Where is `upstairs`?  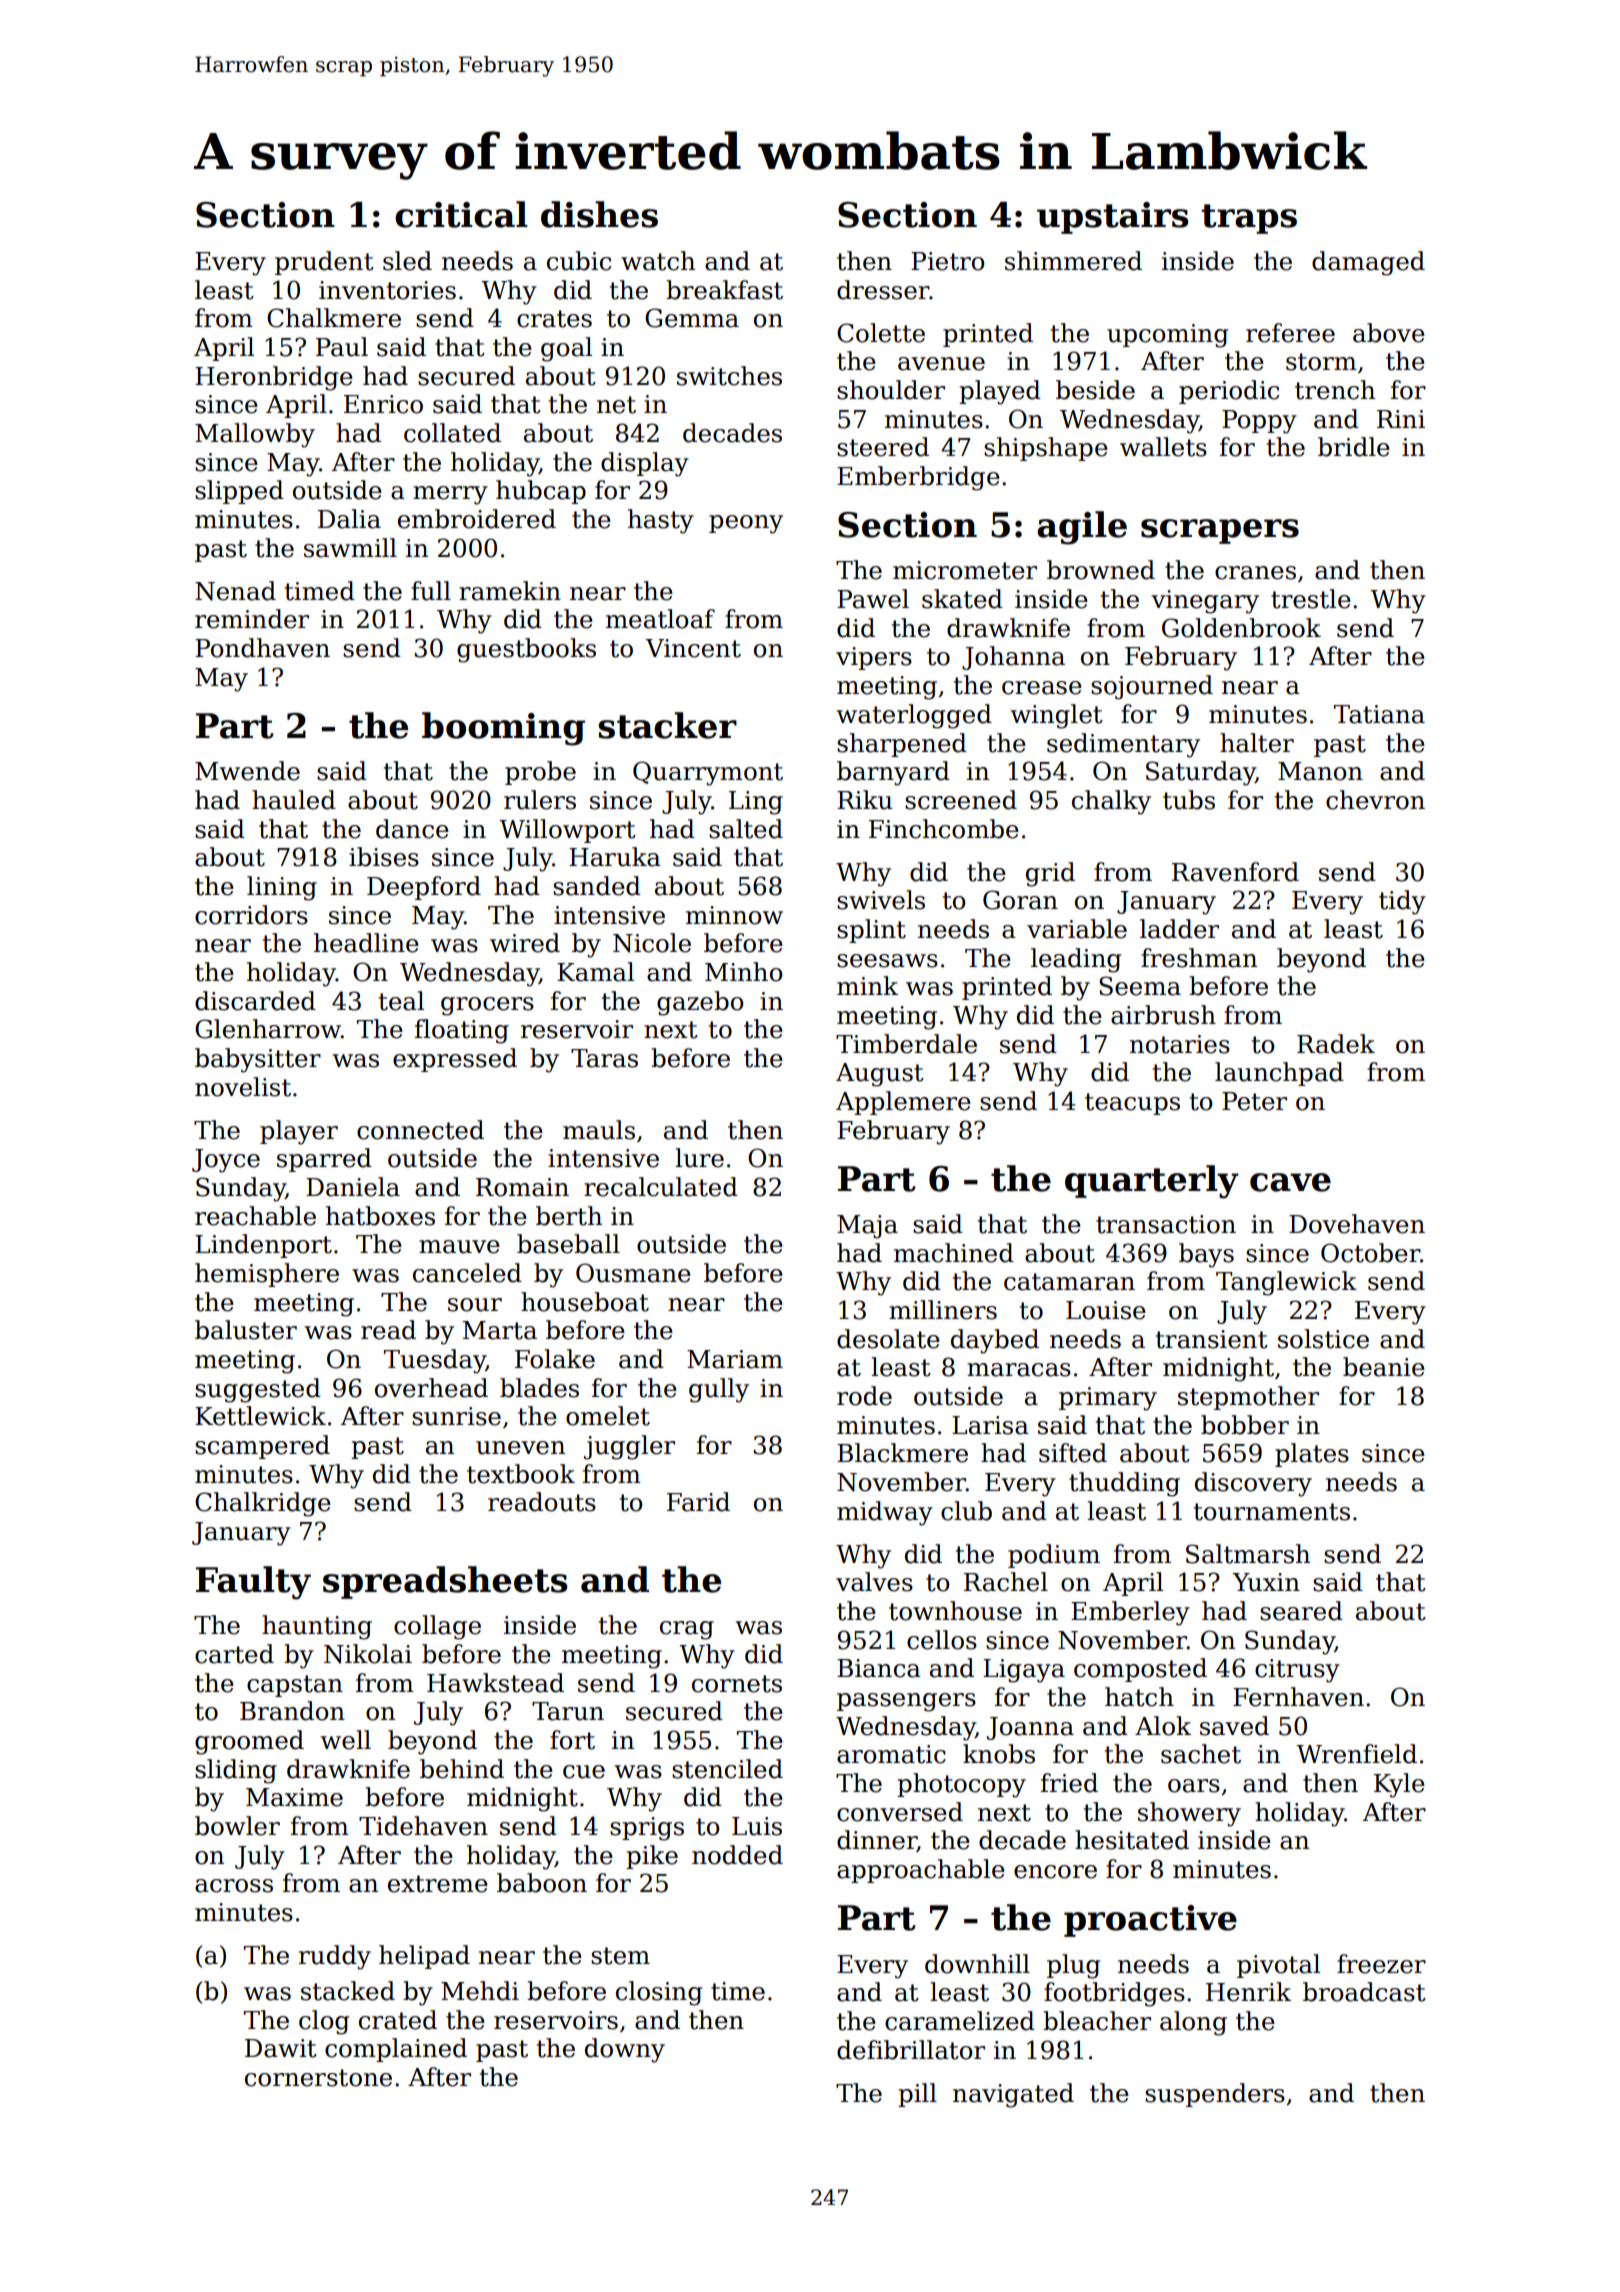 upstairs is located at coordinates (1112, 218).
